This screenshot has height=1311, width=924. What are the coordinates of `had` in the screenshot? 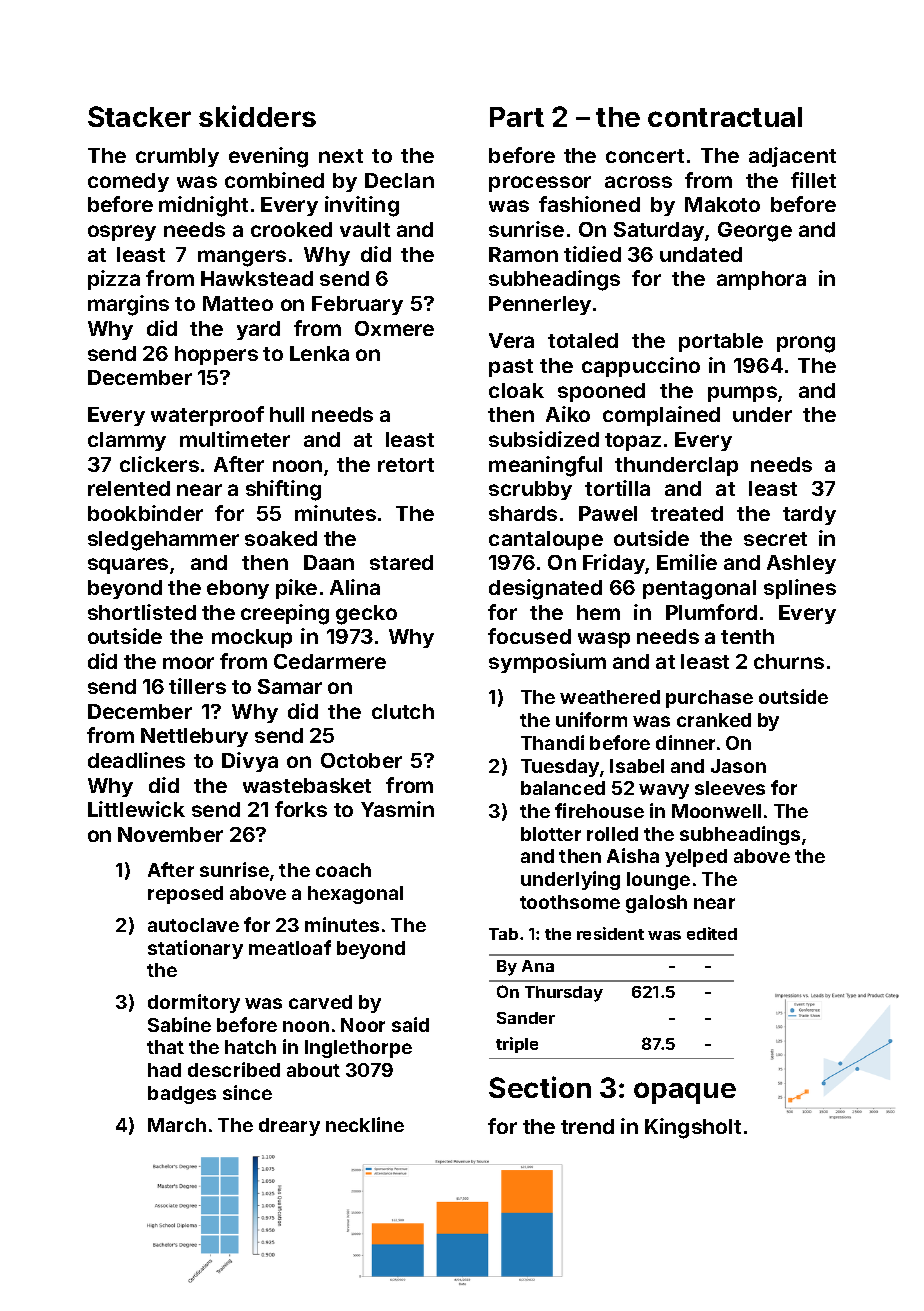 It's located at (164, 1070).
